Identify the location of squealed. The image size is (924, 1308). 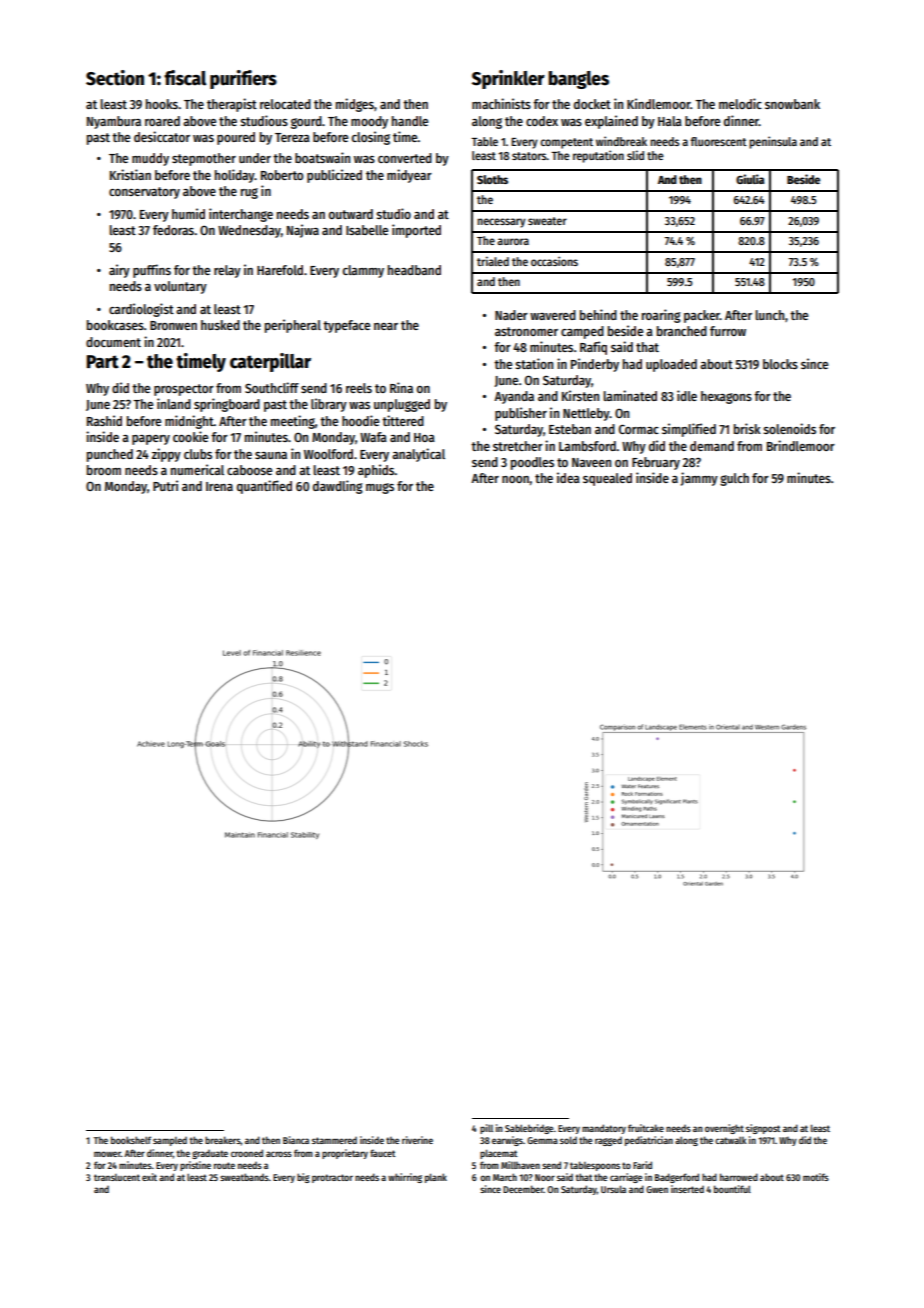
(607, 479).
